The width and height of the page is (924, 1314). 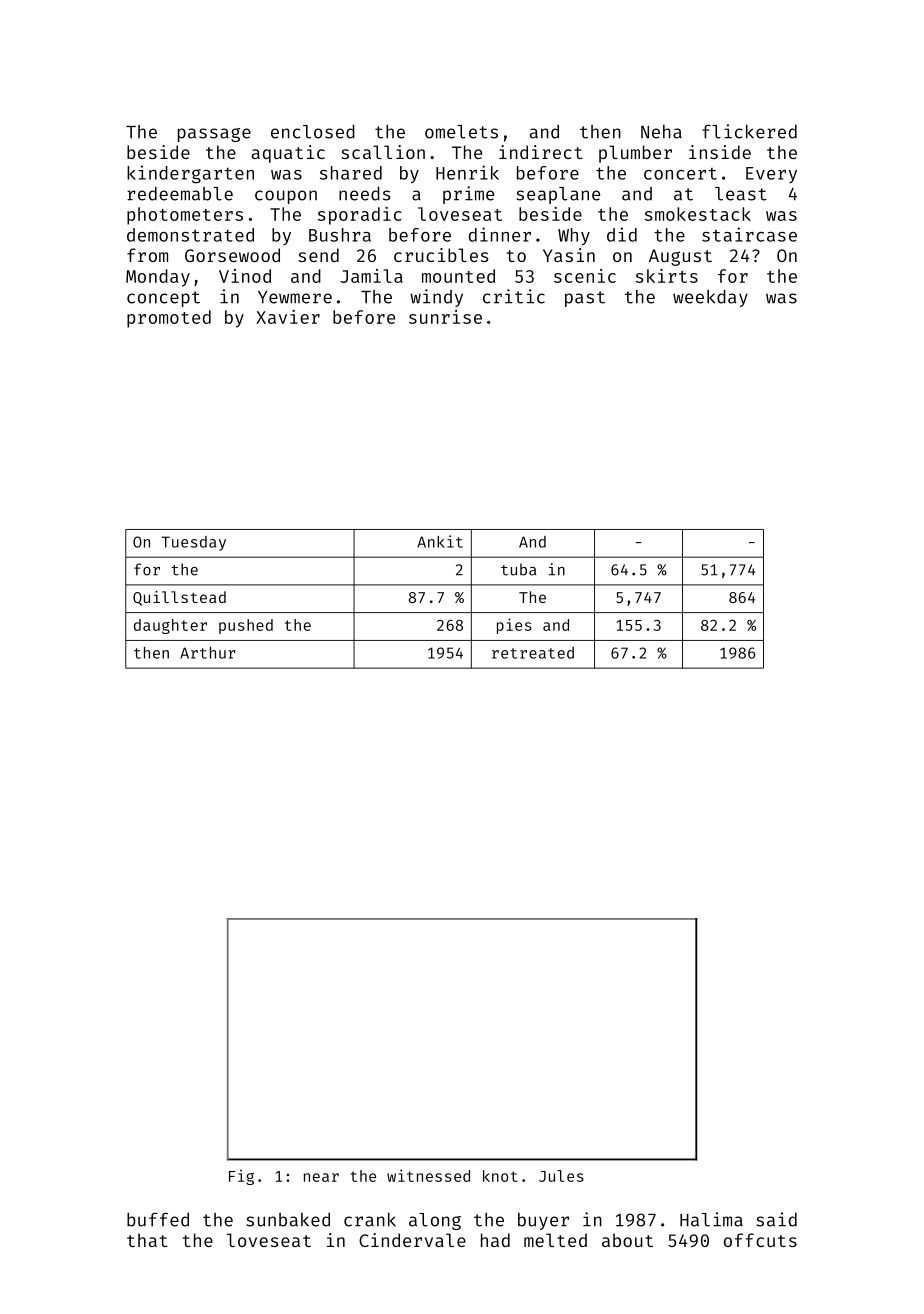 What do you see at coordinates (288, 154) in the page?
I see `aquatic` at bounding box center [288, 154].
